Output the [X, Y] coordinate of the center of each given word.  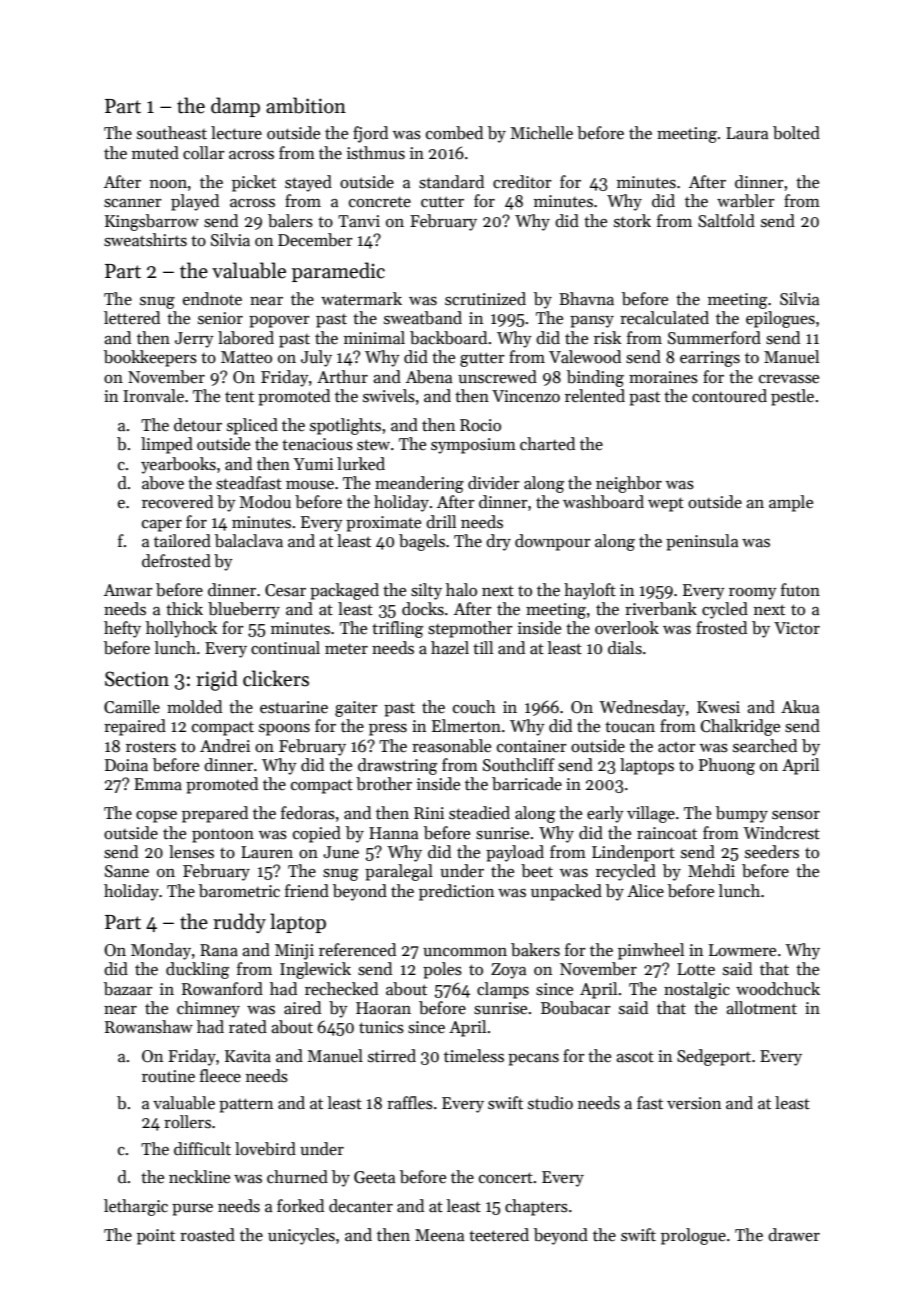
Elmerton [466, 726]
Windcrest [781, 833]
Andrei [225, 746]
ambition [306, 105]
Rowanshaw [149, 1027]
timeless [474, 1056]
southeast [172, 133]
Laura [747, 133]
